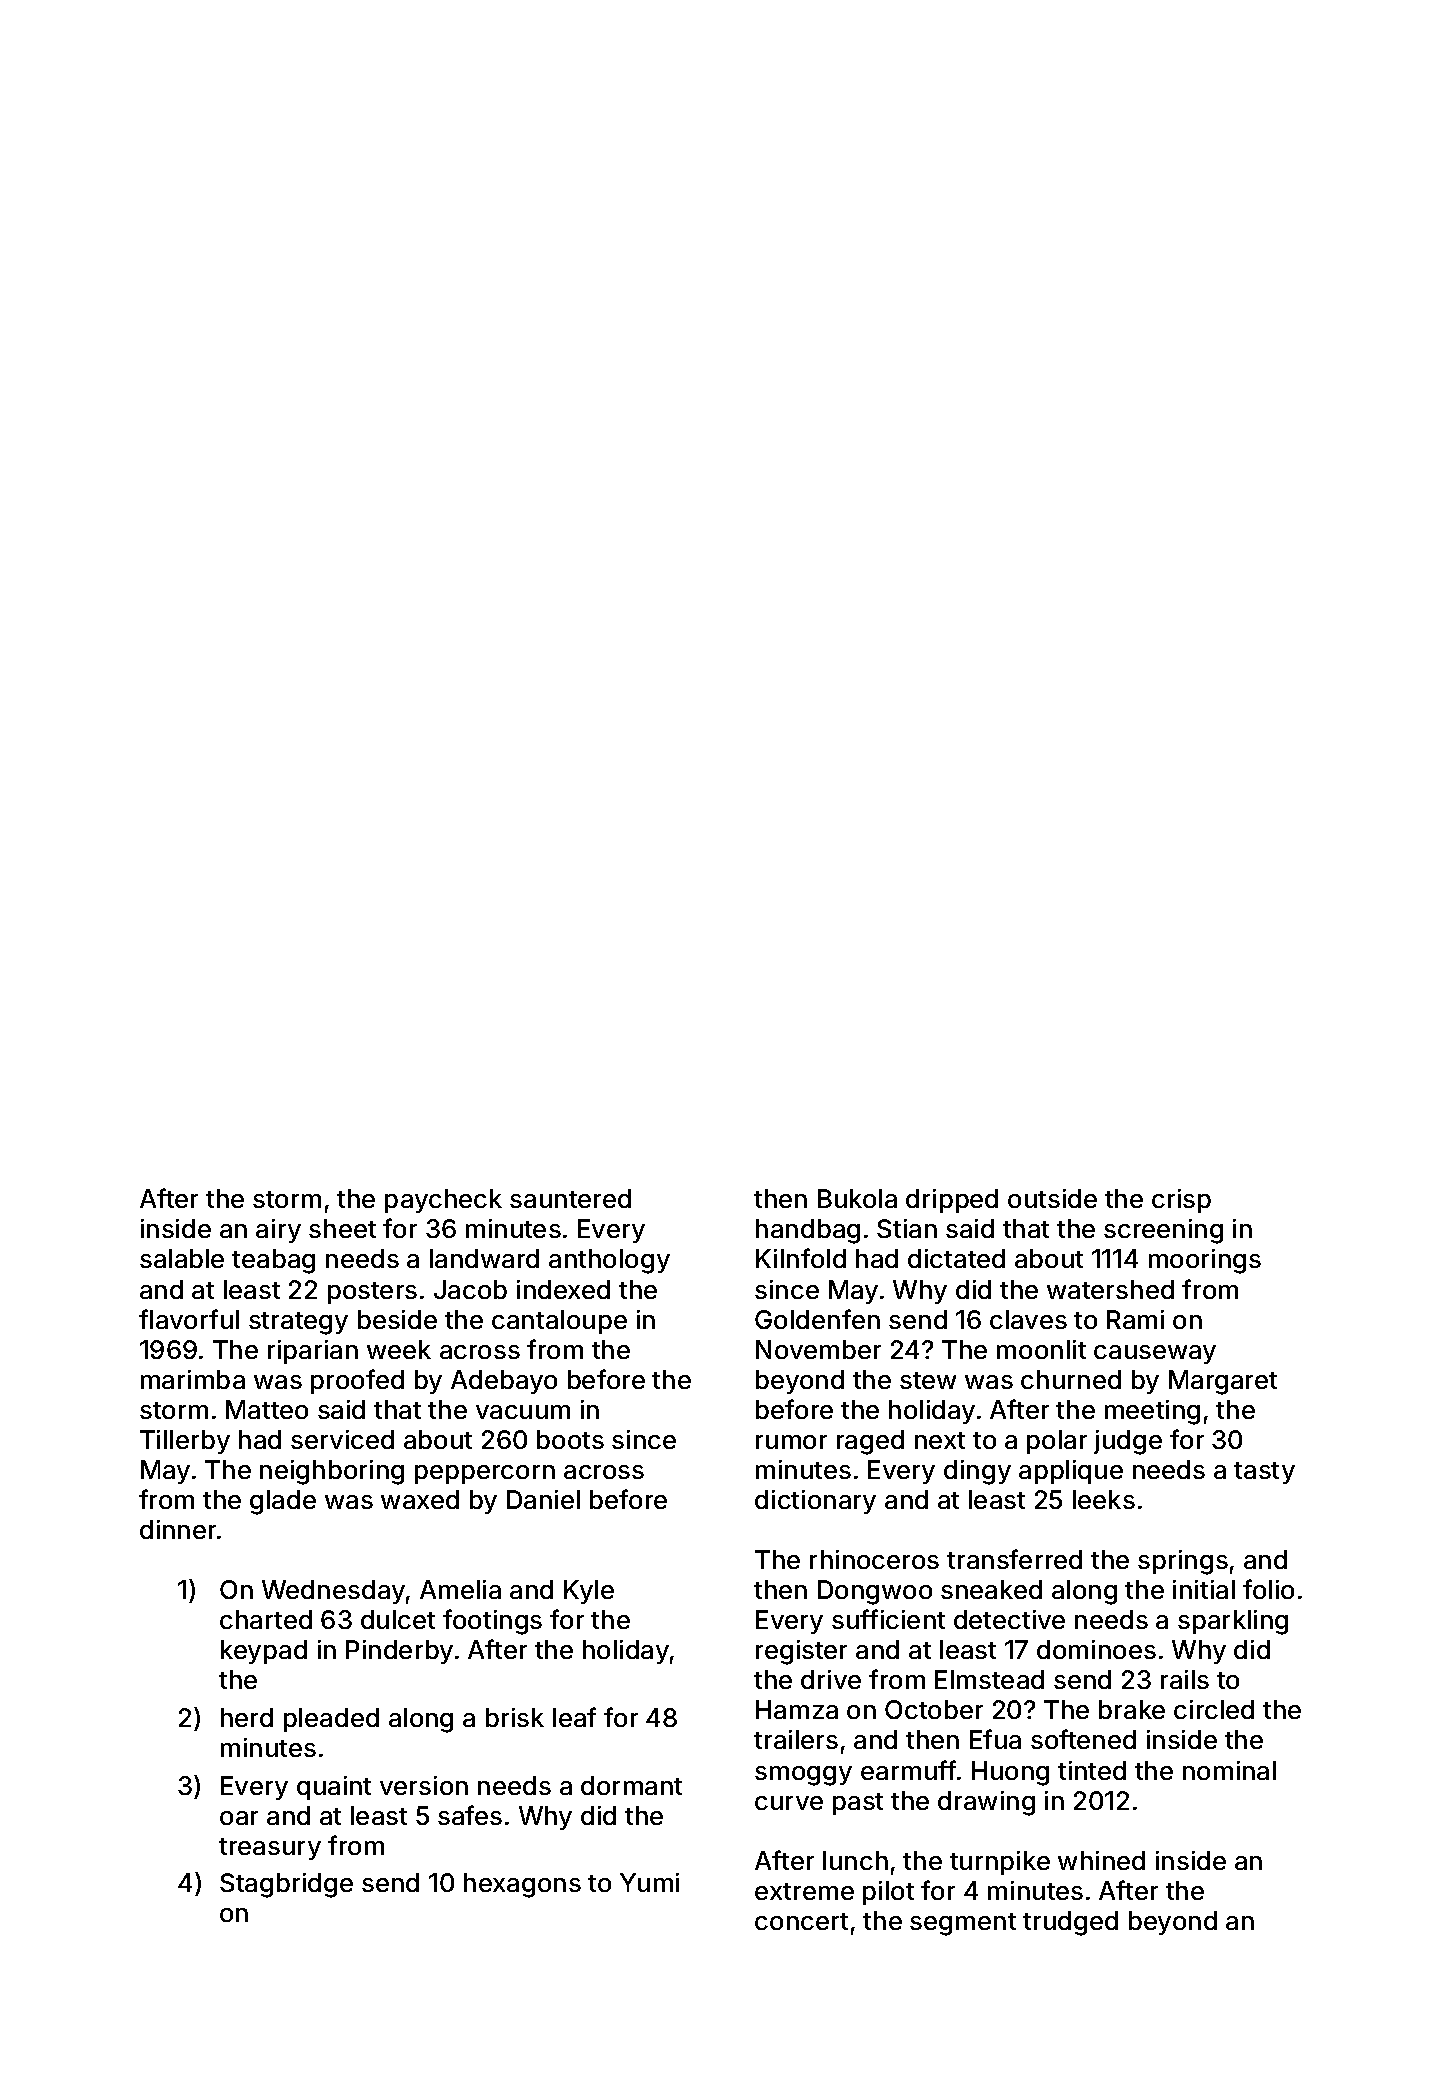  I want to click on Bukola, so click(857, 1198).
